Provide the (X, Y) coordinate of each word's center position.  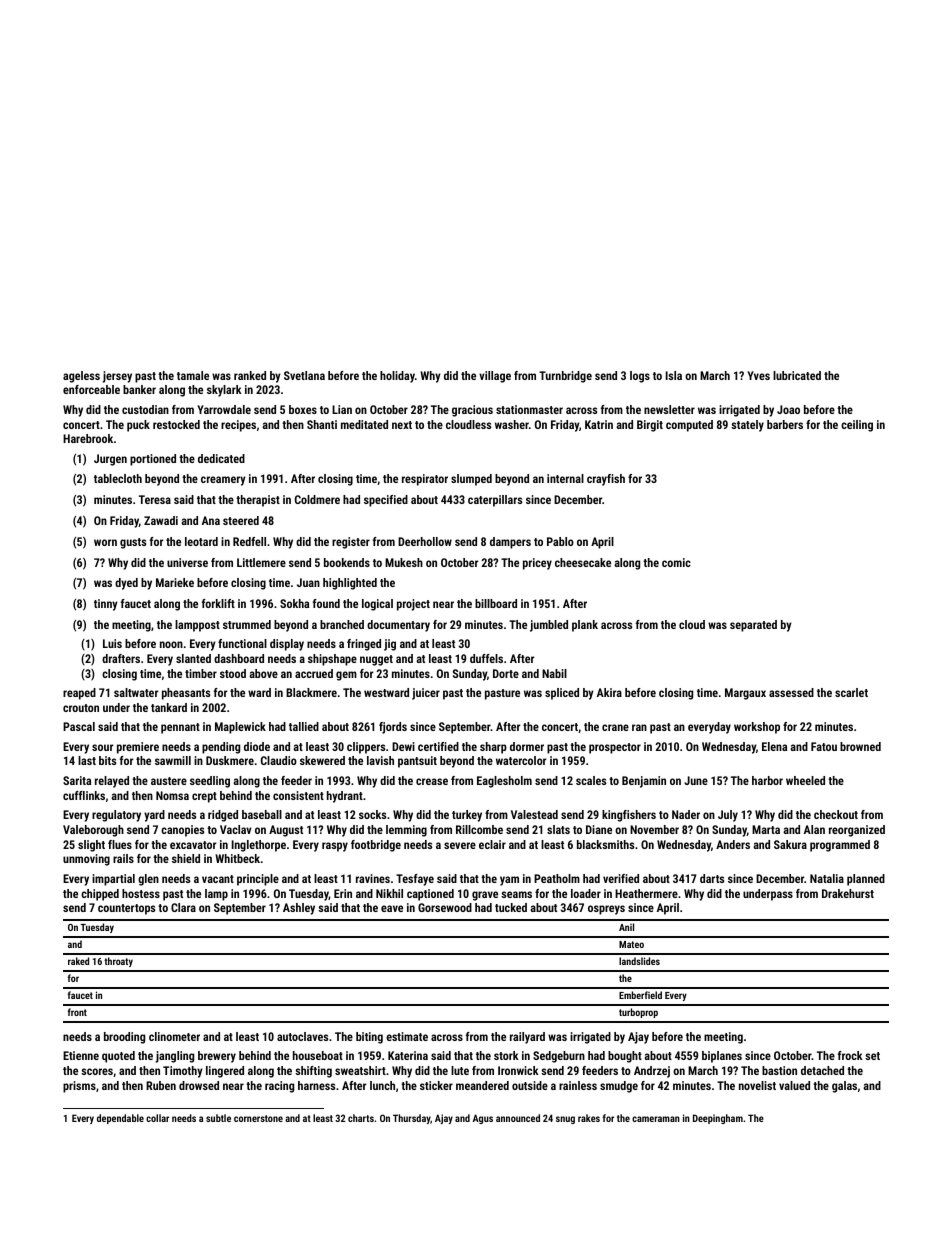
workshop (757, 728)
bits (107, 760)
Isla (674, 375)
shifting (313, 1072)
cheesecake (583, 562)
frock (850, 1055)
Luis (112, 643)
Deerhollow (425, 541)
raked (78, 961)
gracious (472, 411)
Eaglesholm (504, 782)
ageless (81, 377)
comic (676, 562)
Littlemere (261, 562)
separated (753, 626)
